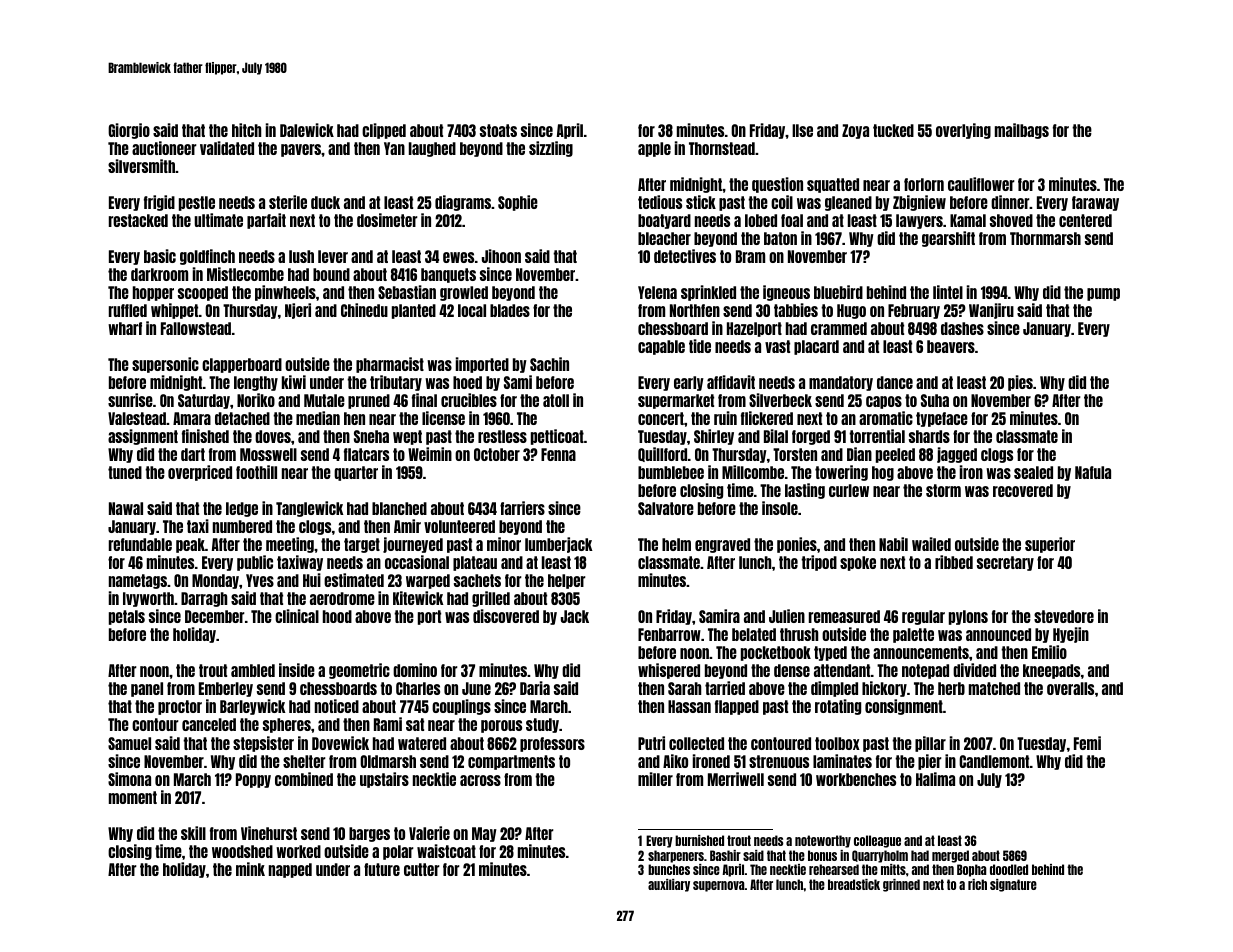 The height and width of the screenshot is (952, 1233). Describe the element at coordinates (242, 509) in the screenshot. I see `ledge` at that location.
